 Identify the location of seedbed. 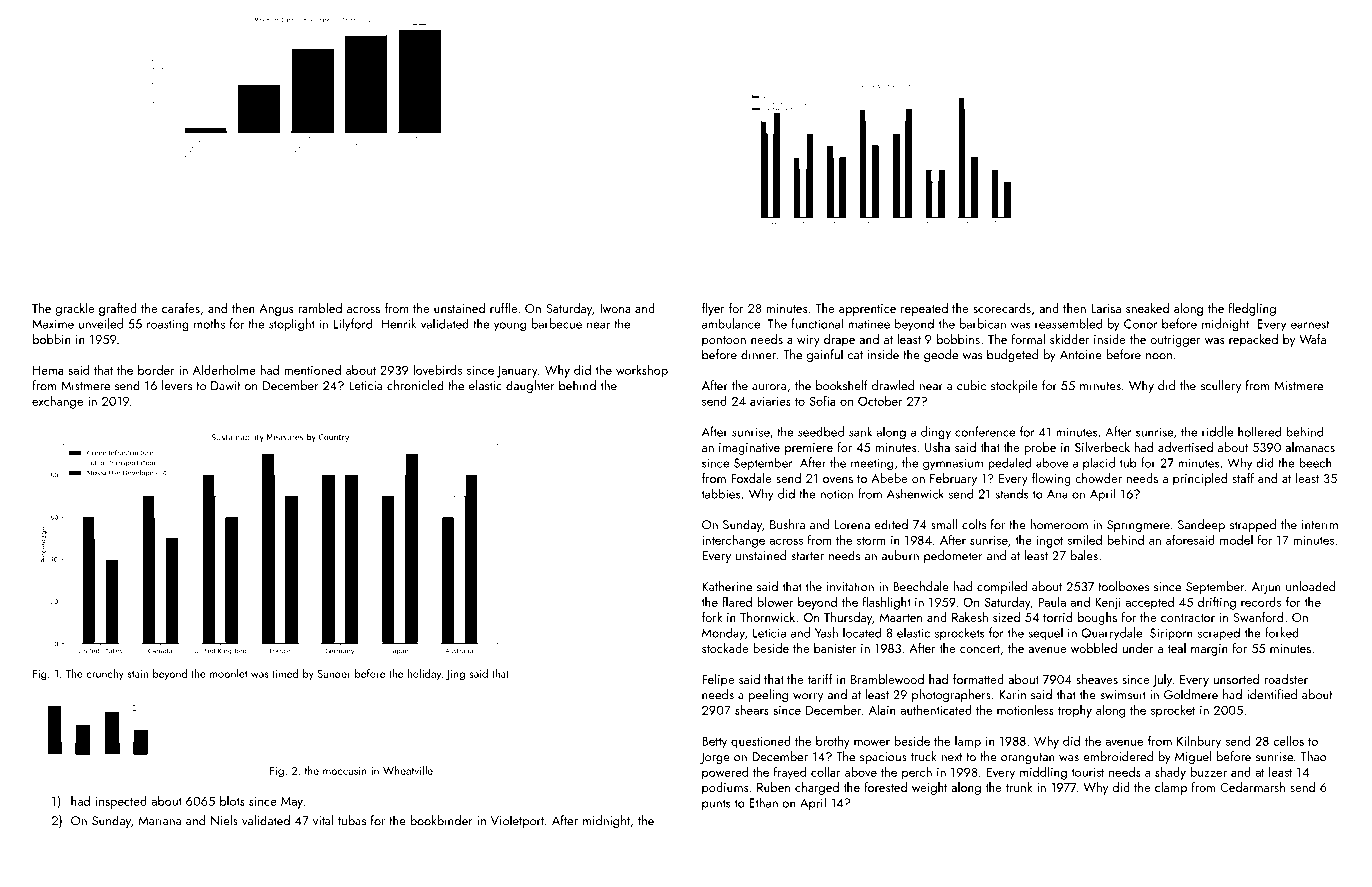
(821, 431).
